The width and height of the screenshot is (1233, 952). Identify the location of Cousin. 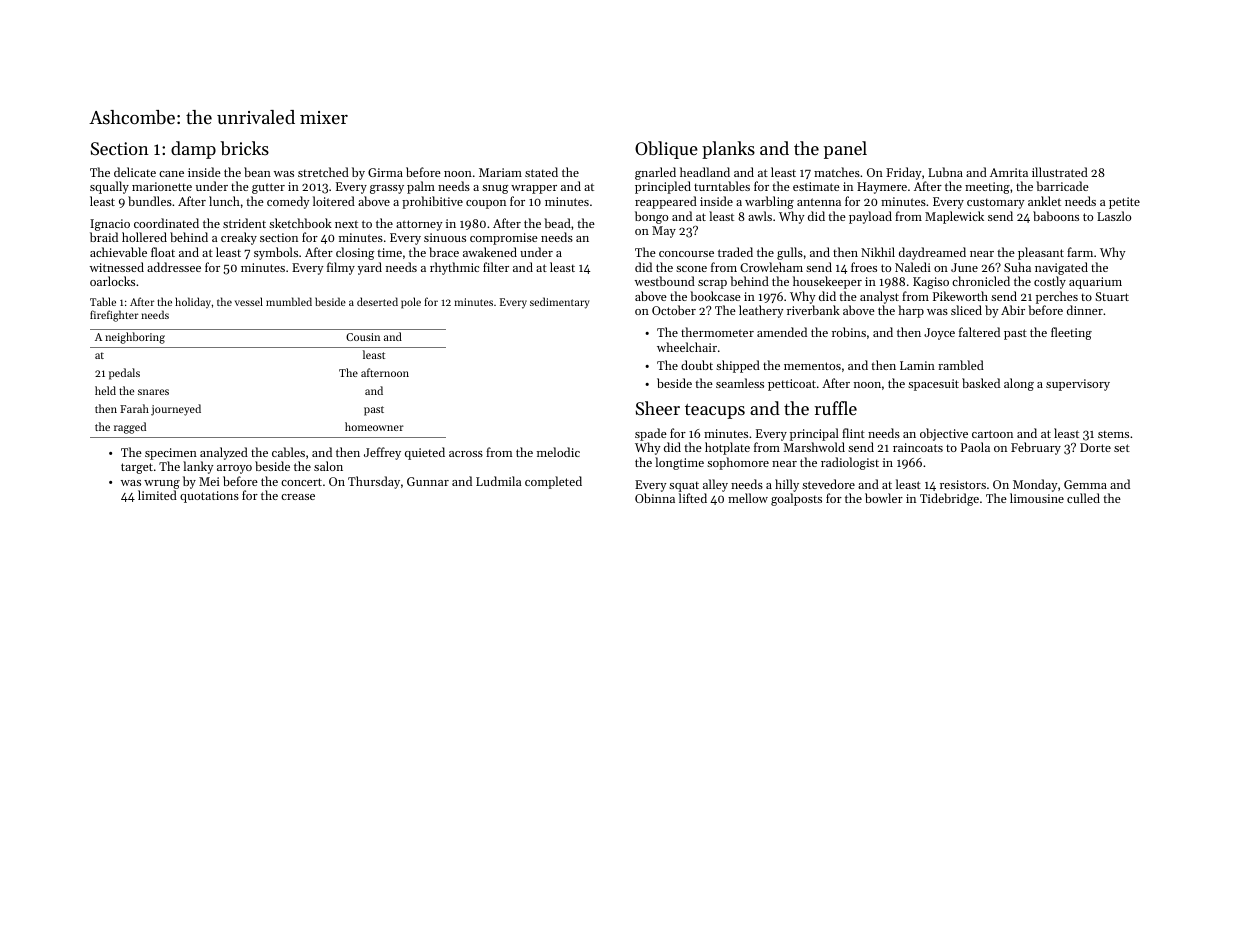
(363, 337).
